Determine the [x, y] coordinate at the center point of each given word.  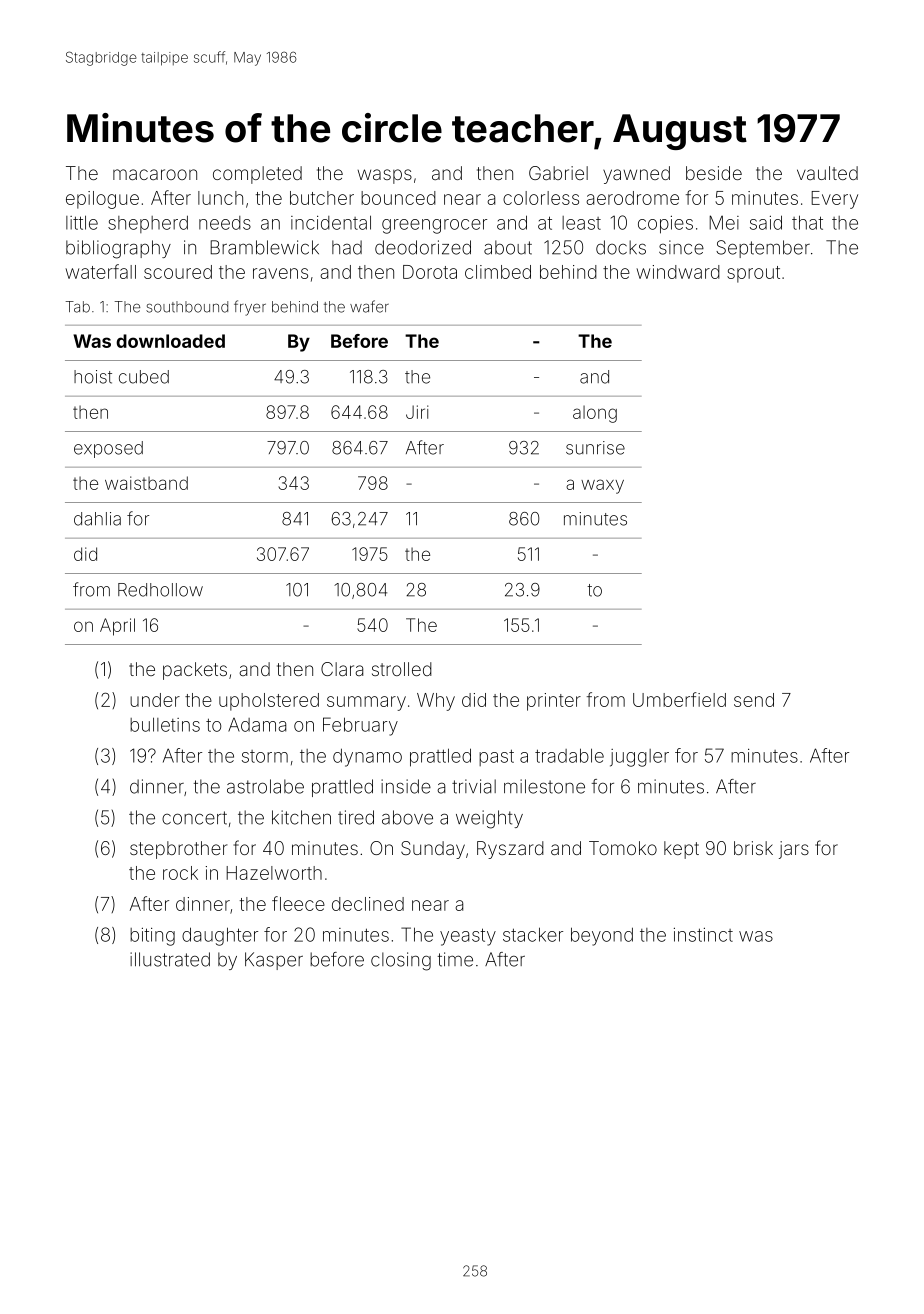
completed [257, 175]
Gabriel [558, 173]
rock [180, 873]
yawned [636, 175]
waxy [602, 486]
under [155, 700]
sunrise [595, 448]
